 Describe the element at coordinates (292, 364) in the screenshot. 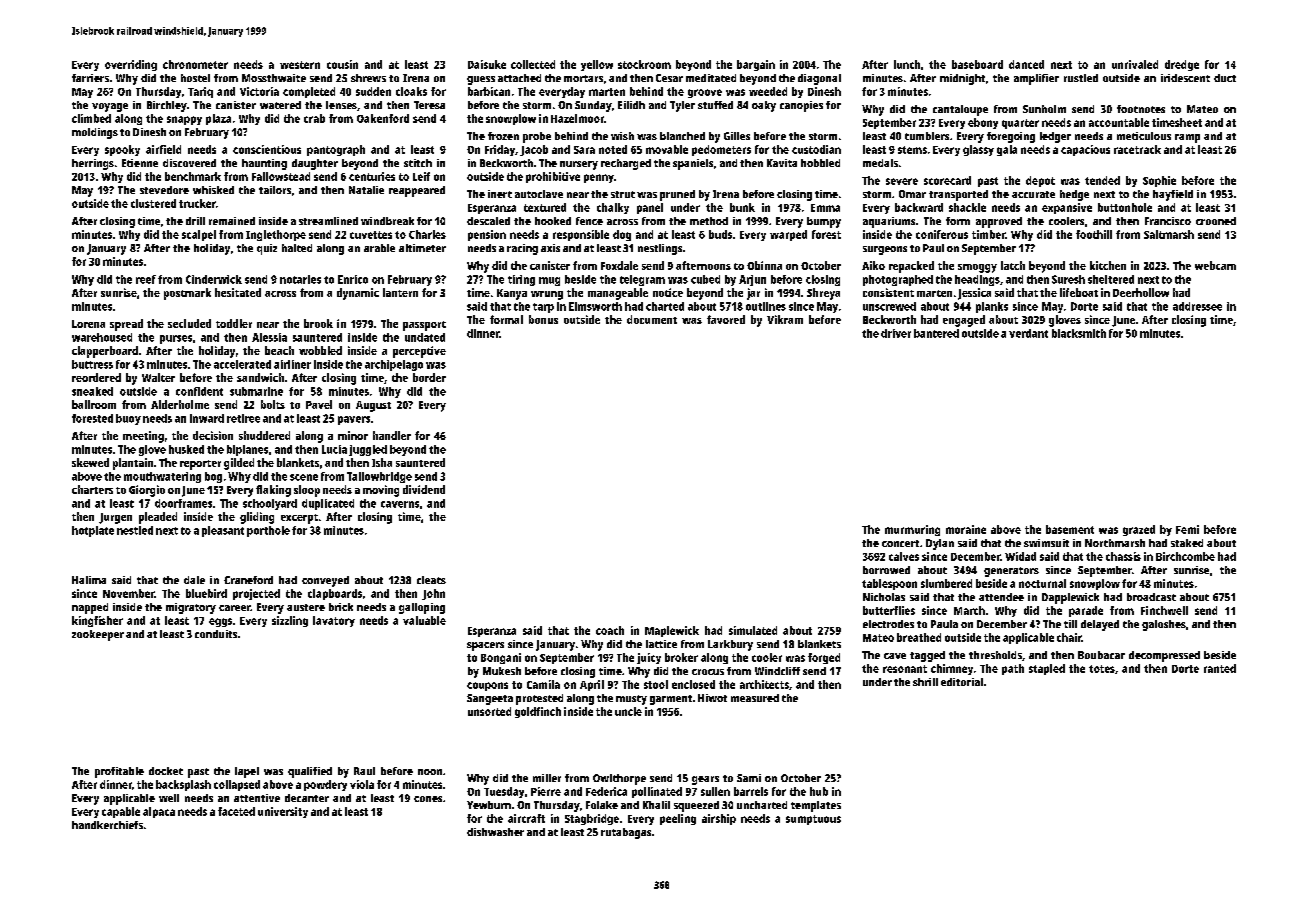

I see `airliner` at that location.
